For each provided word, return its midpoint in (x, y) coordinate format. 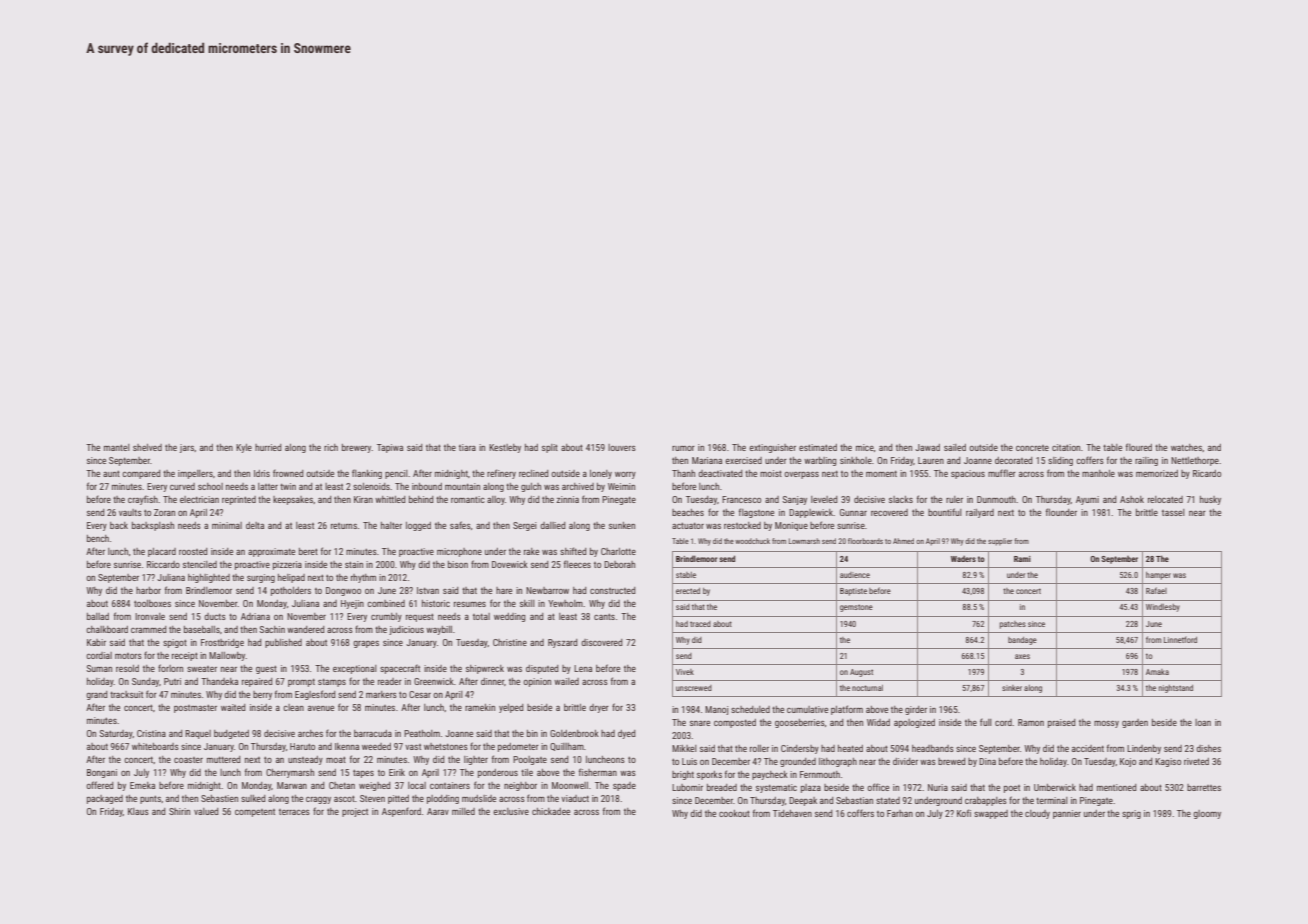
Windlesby (1163, 608)
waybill (439, 630)
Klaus (138, 811)
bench (98, 538)
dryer (599, 708)
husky (1210, 500)
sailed (955, 447)
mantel (117, 447)
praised (1062, 723)
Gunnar (853, 512)
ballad (98, 616)
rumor (683, 448)
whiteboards (155, 746)
